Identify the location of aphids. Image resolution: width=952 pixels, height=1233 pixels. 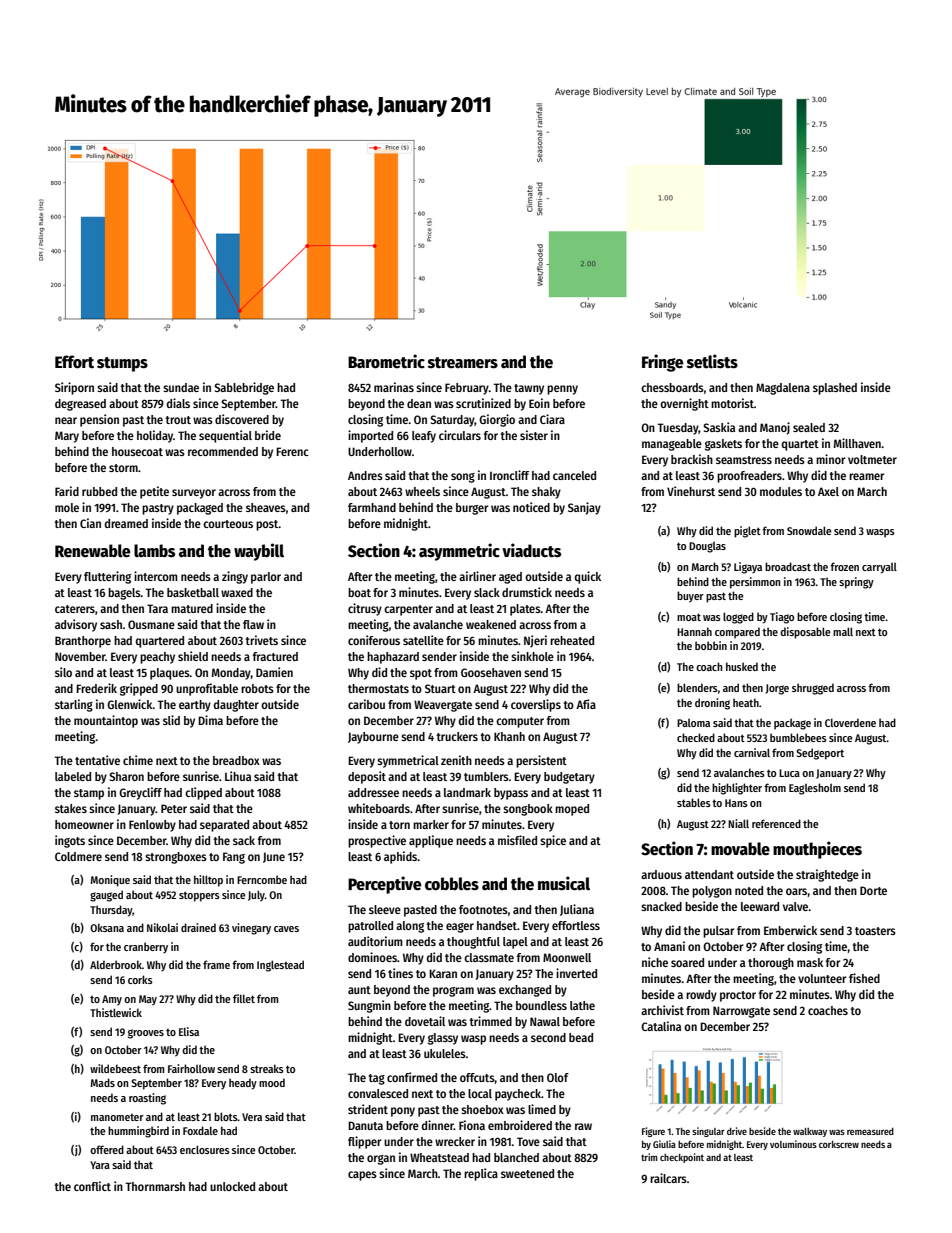
(401, 857).
